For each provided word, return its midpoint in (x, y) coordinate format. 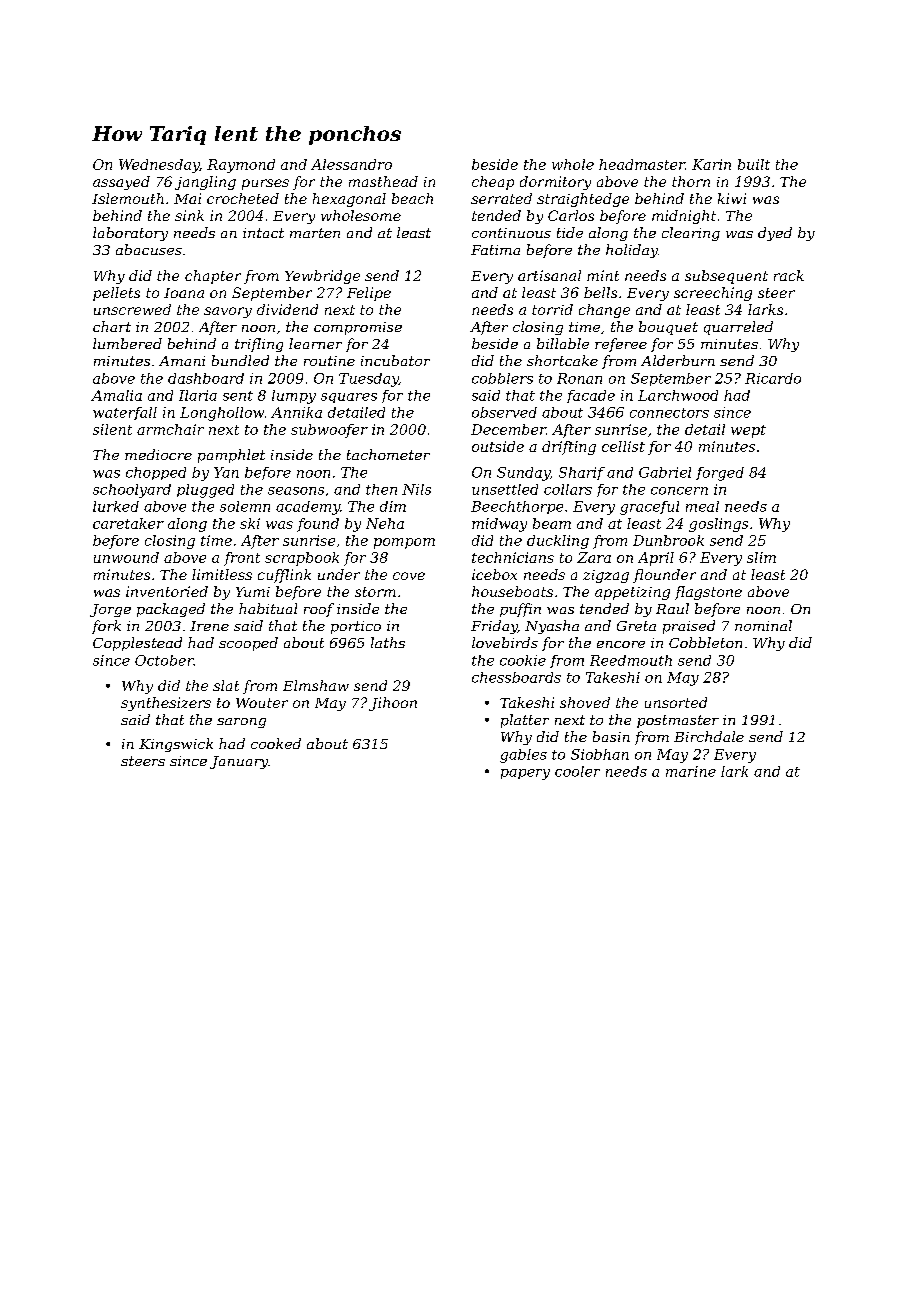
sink (189, 215)
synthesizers (166, 704)
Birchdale (709, 736)
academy (308, 508)
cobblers (502, 378)
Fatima (495, 250)
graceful (649, 508)
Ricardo (773, 378)
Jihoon (393, 704)
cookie (523, 660)
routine (329, 361)
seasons (296, 491)
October (164, 660)
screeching (713, 294)
